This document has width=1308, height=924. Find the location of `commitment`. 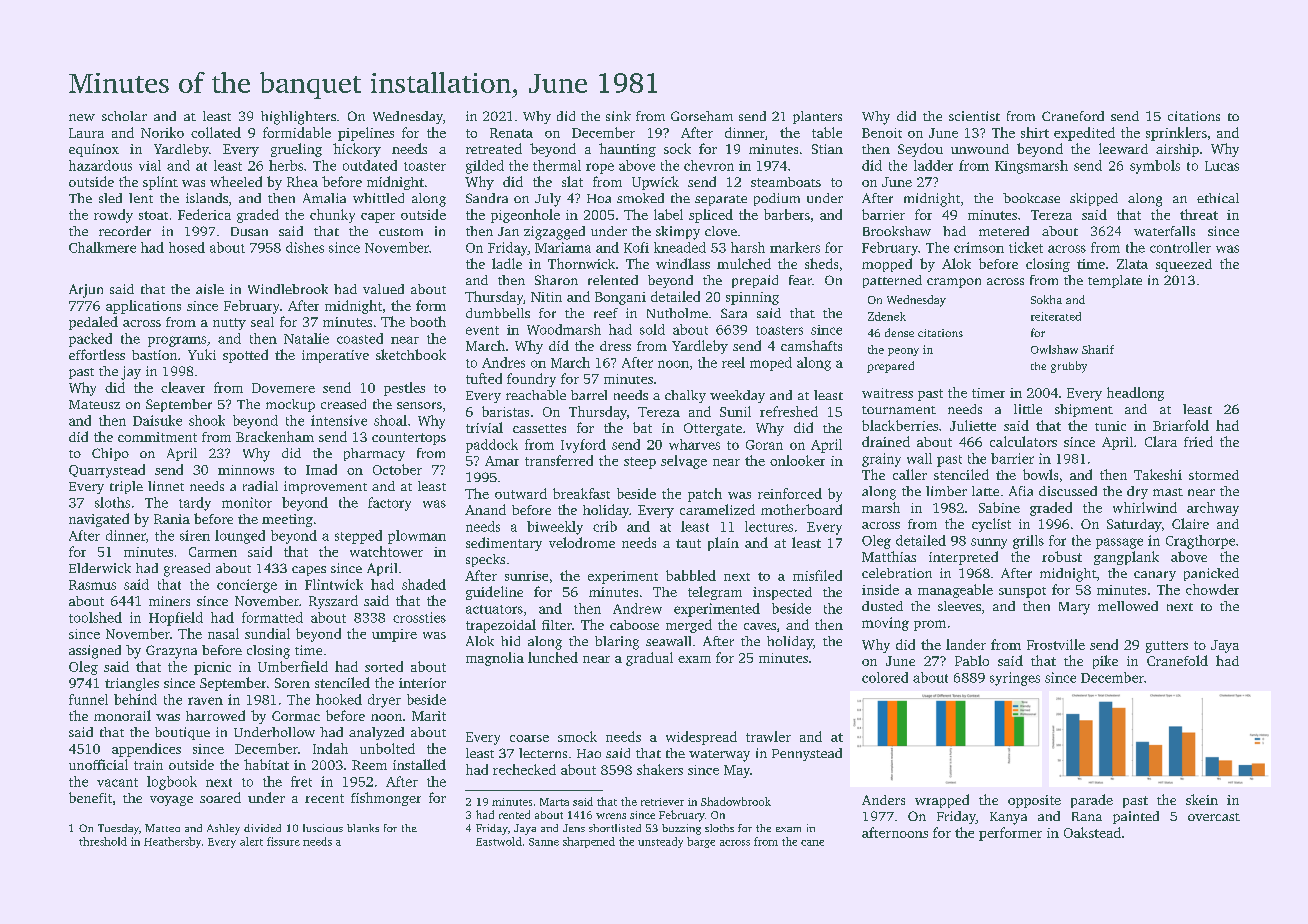

commitment is located at coordinates (157, 437).
